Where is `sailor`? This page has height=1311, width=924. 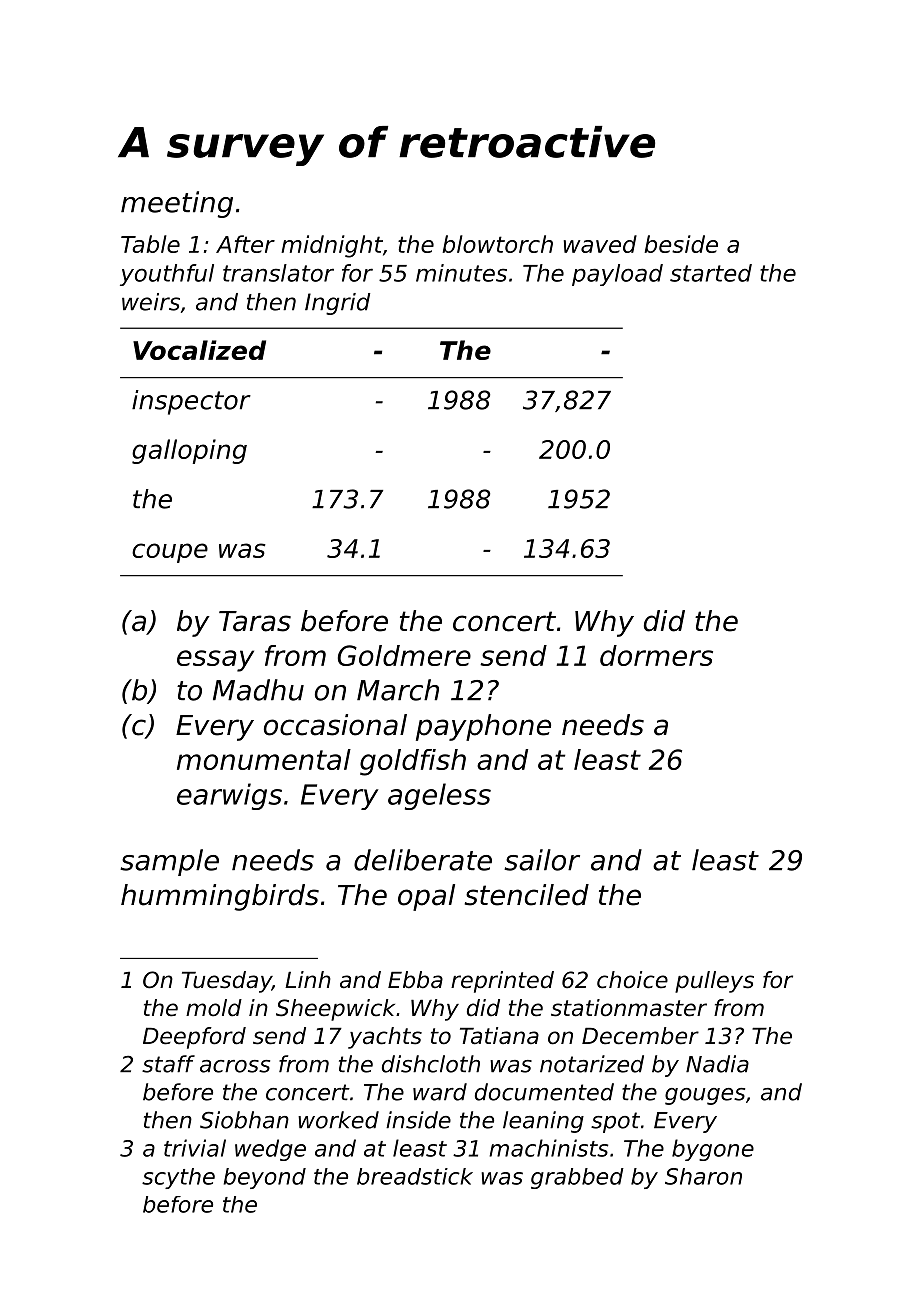
sailor is located at coordinates (542, 860).
